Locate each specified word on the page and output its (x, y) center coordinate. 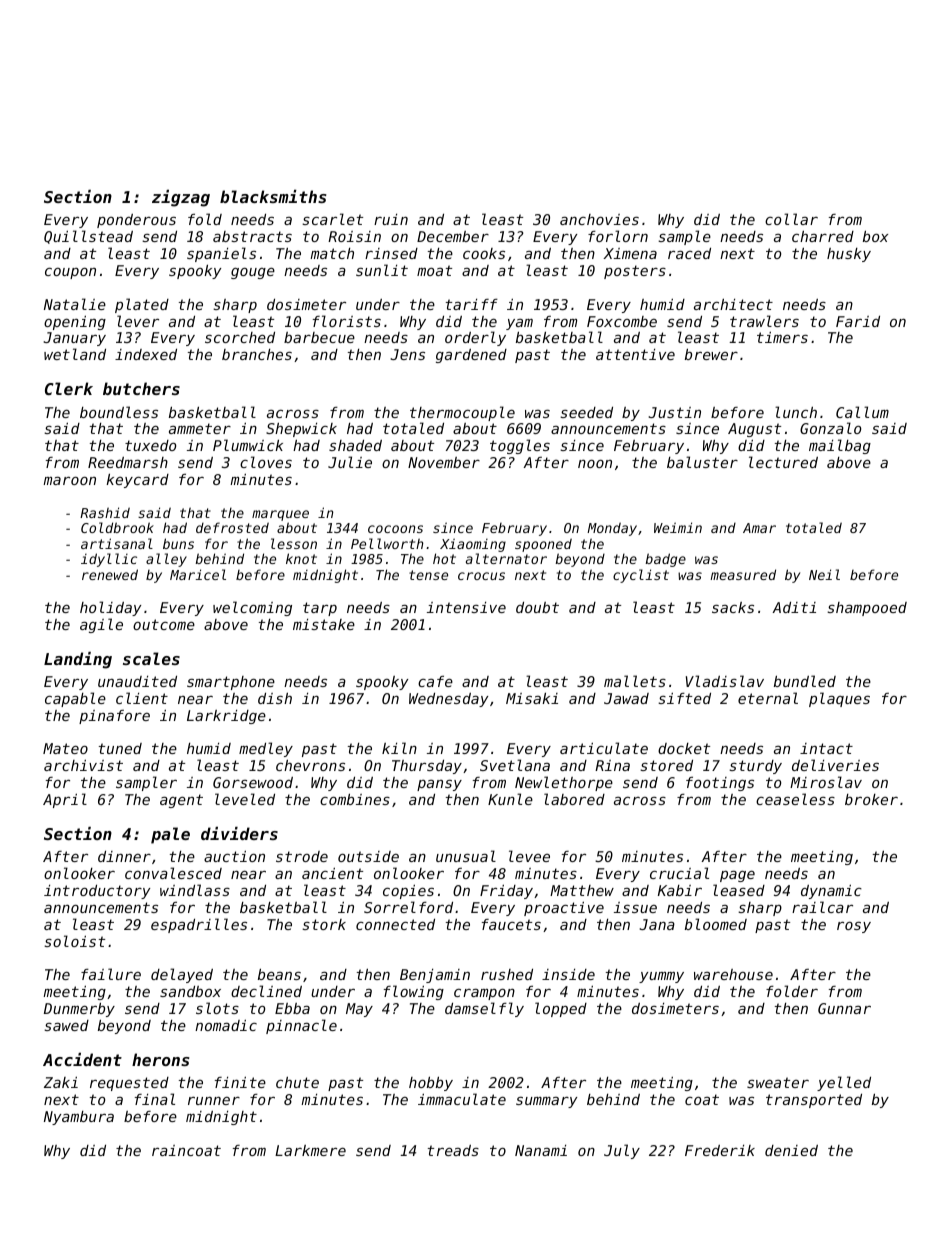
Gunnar (844, 1008)
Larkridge (226, 717)
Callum (862, 412)
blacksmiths (273, 196)
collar (791, 219)
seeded (586, 412)
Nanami (541, 1150)
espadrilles (199, 925)
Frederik (720, 1150)
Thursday (427, 767)
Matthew (582, 890)
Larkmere (310, 1150)
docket (684, 748)
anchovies (599, 219)
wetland (75, 354)
